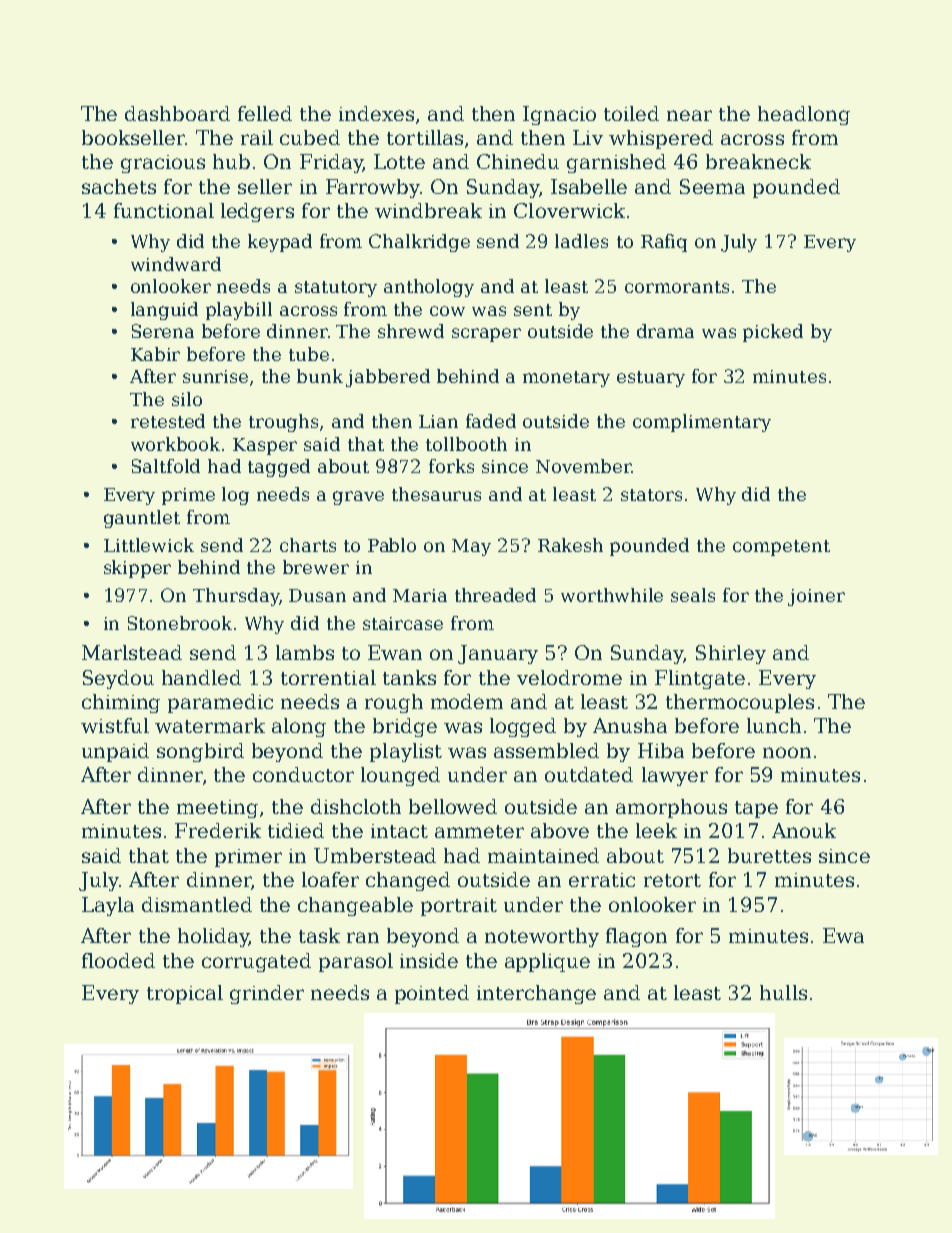 The image size is (952, 1233). What do you see at coordinates (256, 962) in the screenshot?
I see `corrugated` at bounding box center [256, 962].
